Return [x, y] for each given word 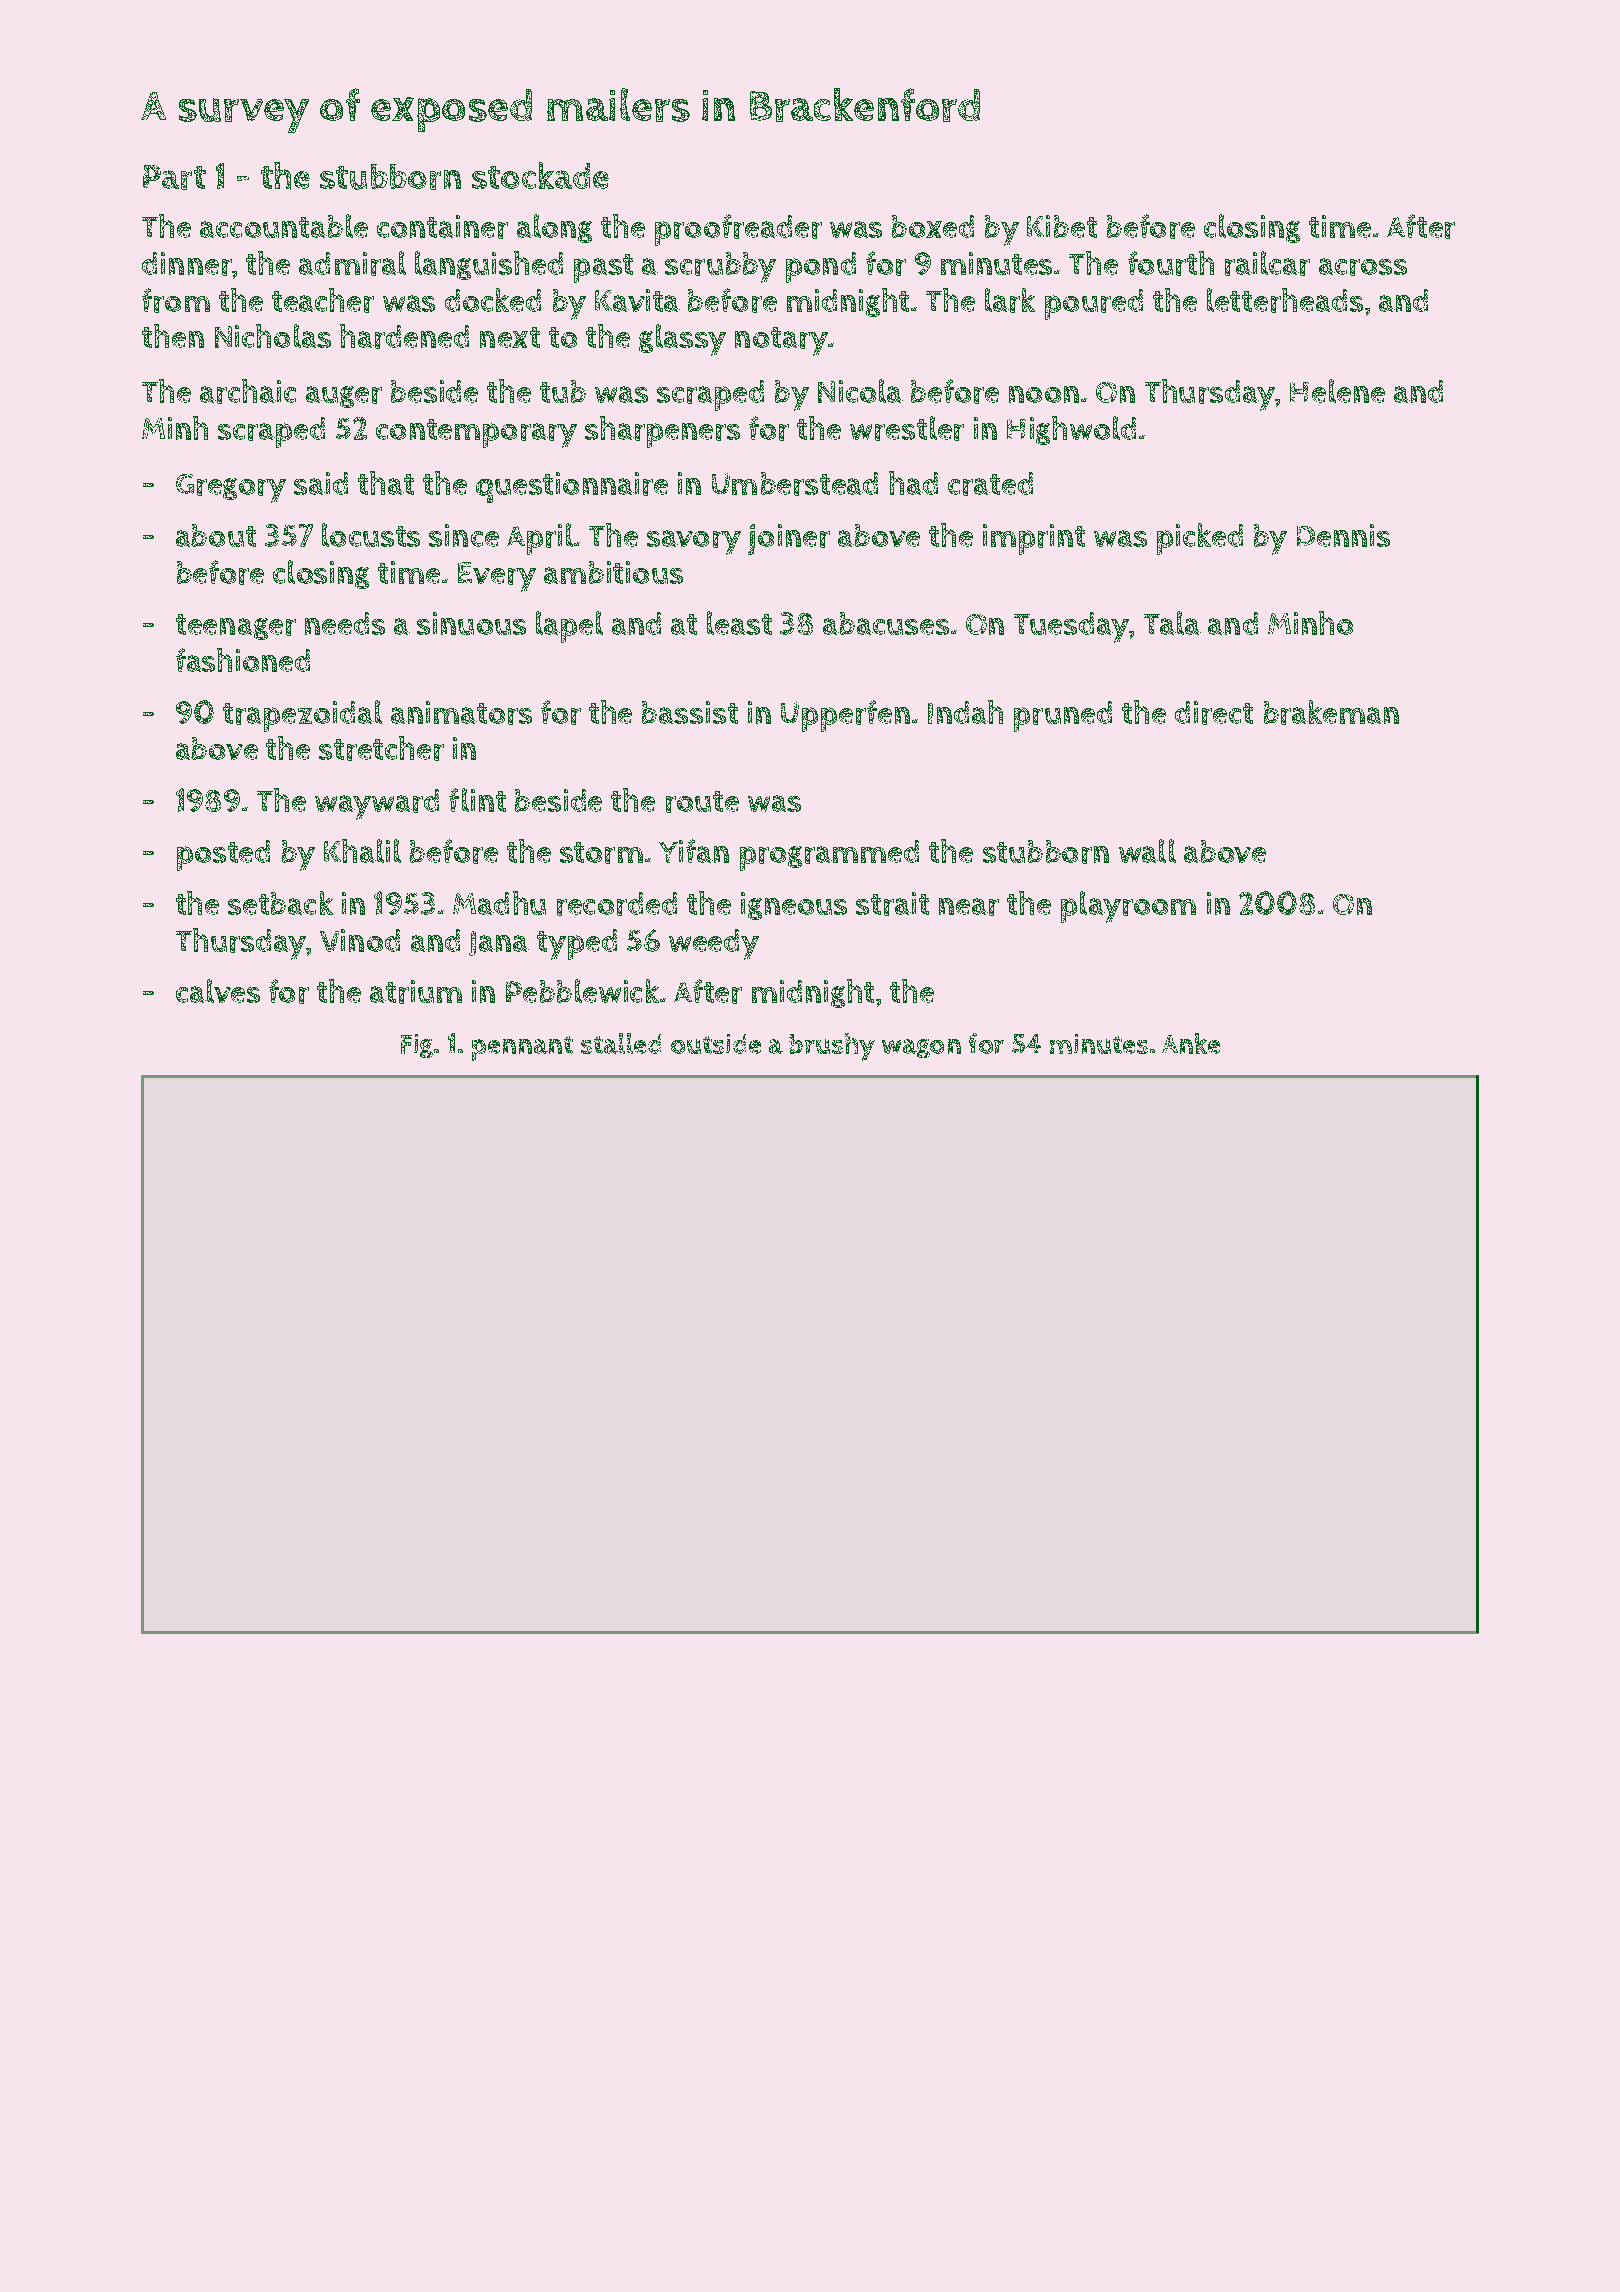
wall [1147, 851]
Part [174, 177]
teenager [236, 627]
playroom [1128, 907]
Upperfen [845, 716]
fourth [1171, 263]
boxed [933, 226]
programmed [829, 855]
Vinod [360, 940]
